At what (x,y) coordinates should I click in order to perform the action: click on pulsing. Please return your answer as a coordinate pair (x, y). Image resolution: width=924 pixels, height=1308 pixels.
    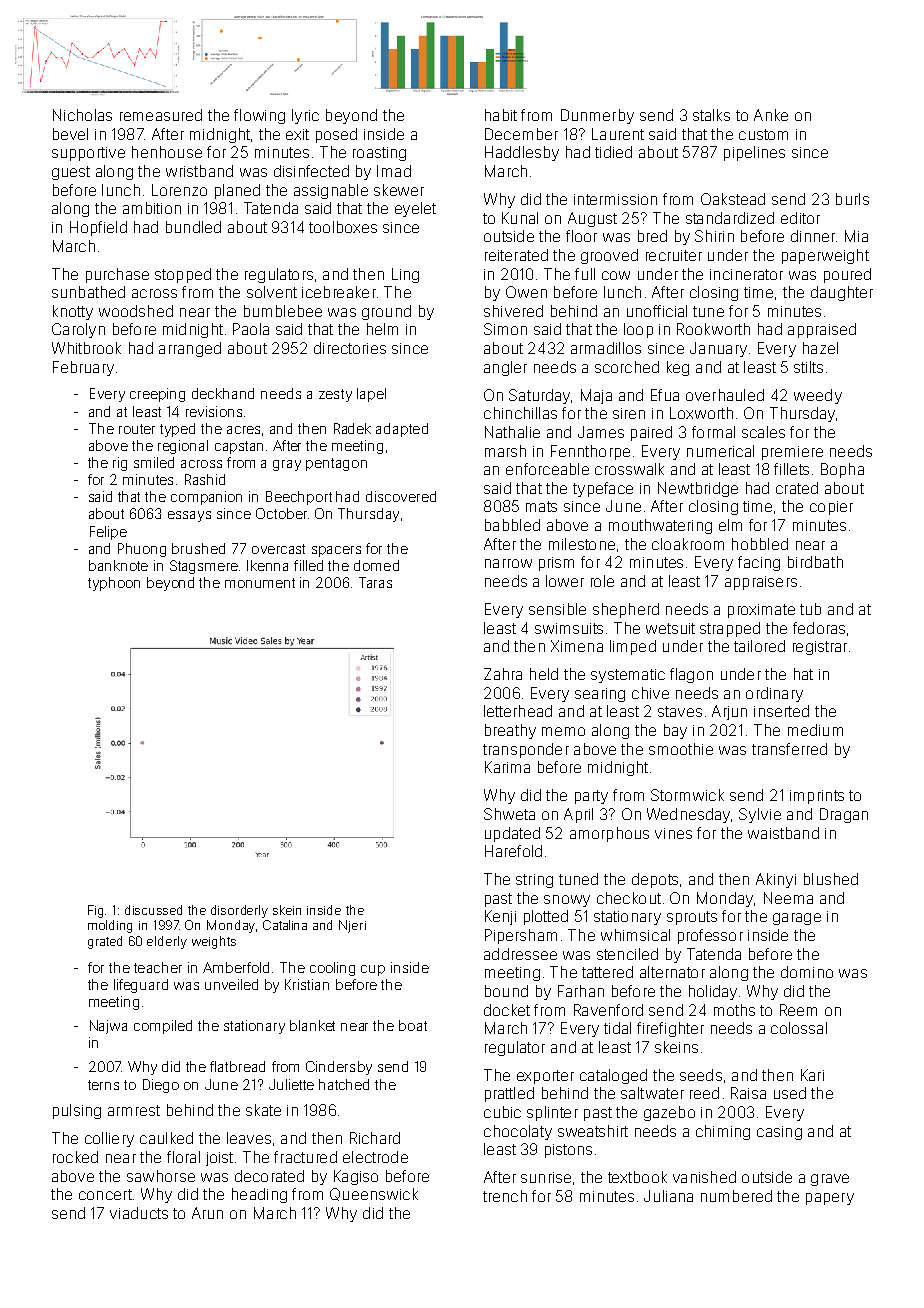
    Looking at the image, I should click on (77, 1111).
